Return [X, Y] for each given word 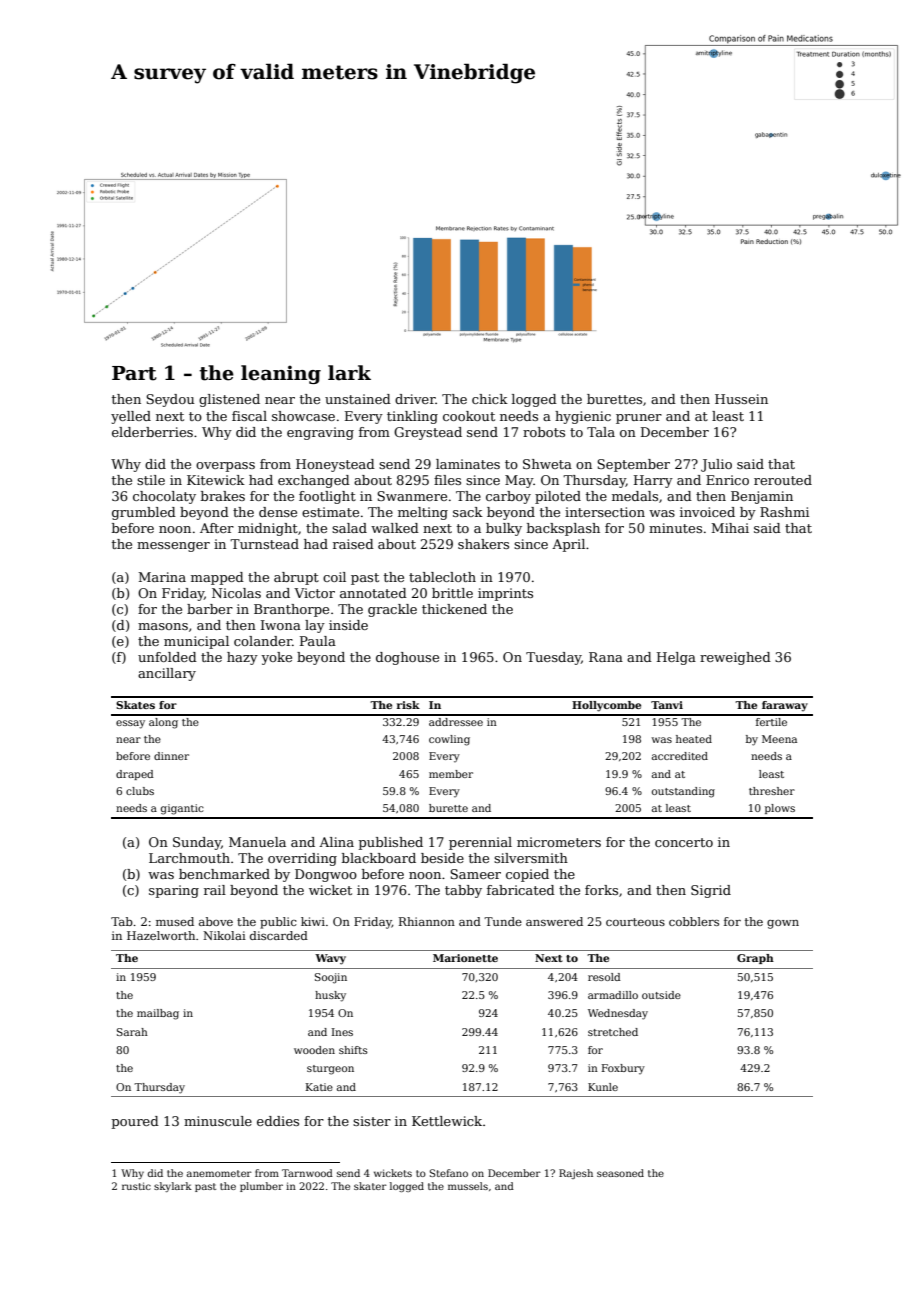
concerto [684, 842]
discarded [279, 935]
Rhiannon [427, 921]
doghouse [407, 658]
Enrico [727, 480]
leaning [281, 374]
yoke [276, 658]
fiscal [249, 416]
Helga [676, 658]
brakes [223, 496]
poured [135, 1122]
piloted [558, 497]
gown [783, 924]
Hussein [741, 399]
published [391, 843]
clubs [140, 791]
